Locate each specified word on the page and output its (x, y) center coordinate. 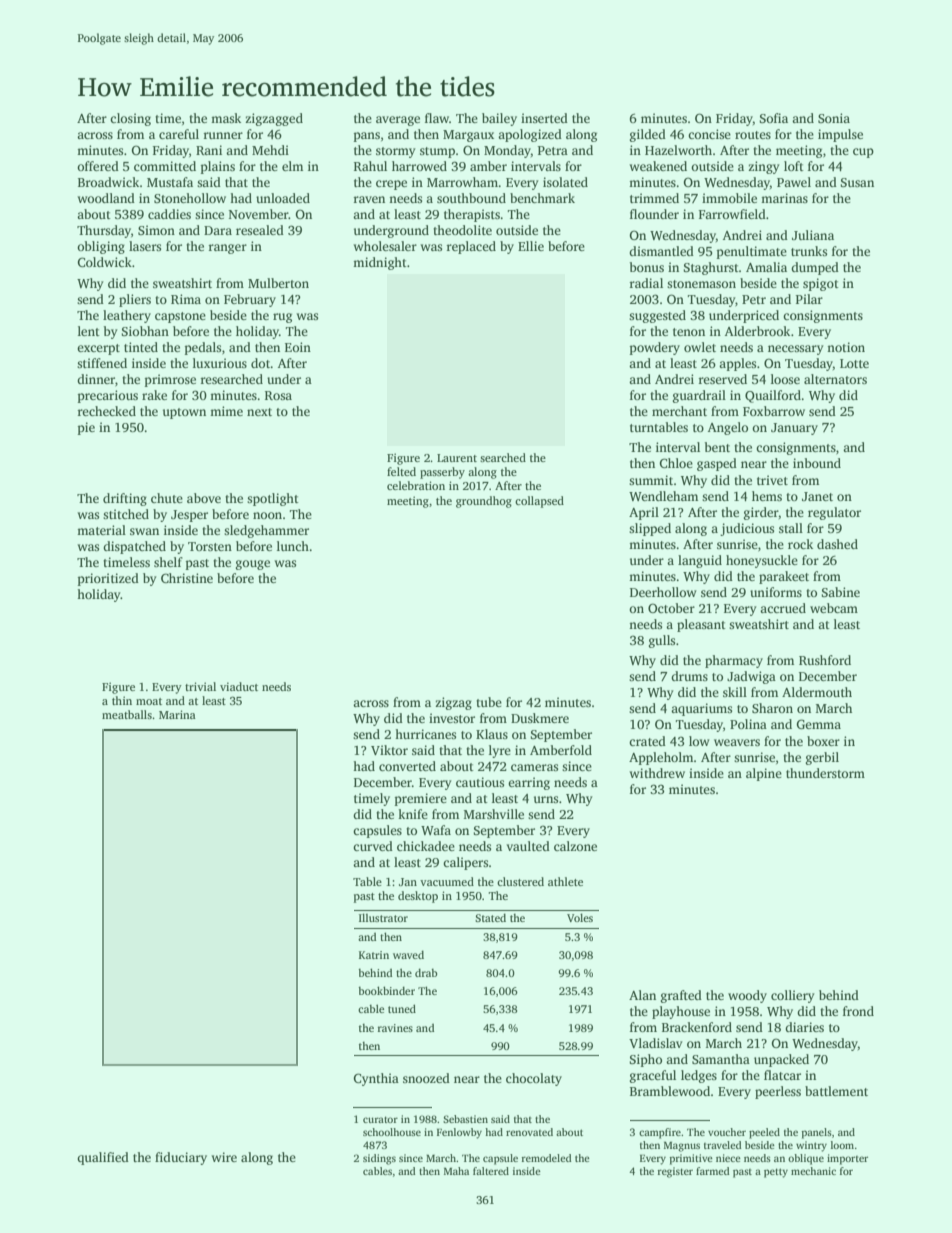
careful (179, 134)
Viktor (389, 750)
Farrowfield (732, 214)
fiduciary (181, 1158)
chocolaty (534, 1079)
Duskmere (540, 718)
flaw (437, 118)
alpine (764, 774)
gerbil (822, 758)
